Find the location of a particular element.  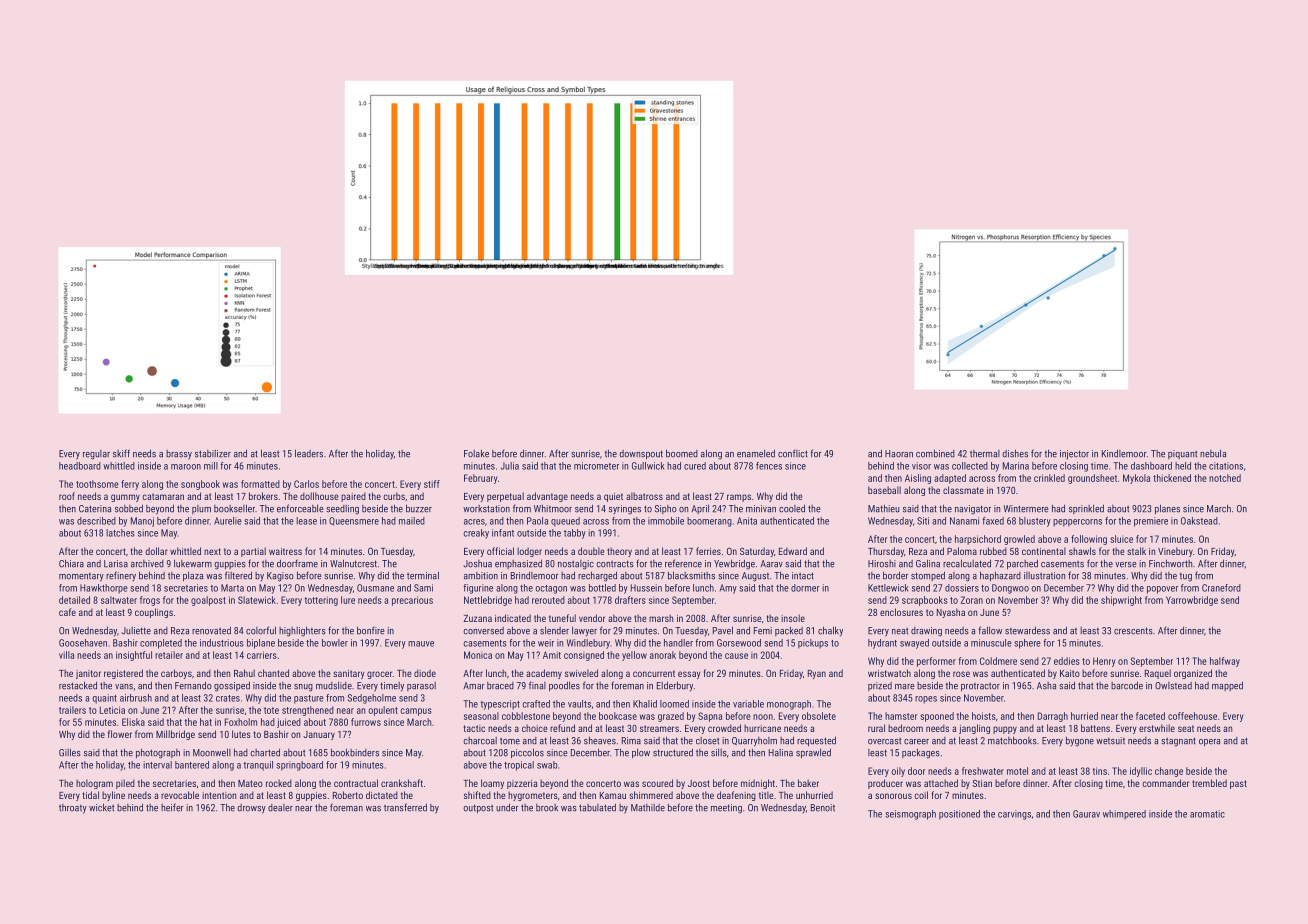

trailers is located at coordinates (72, 710).
